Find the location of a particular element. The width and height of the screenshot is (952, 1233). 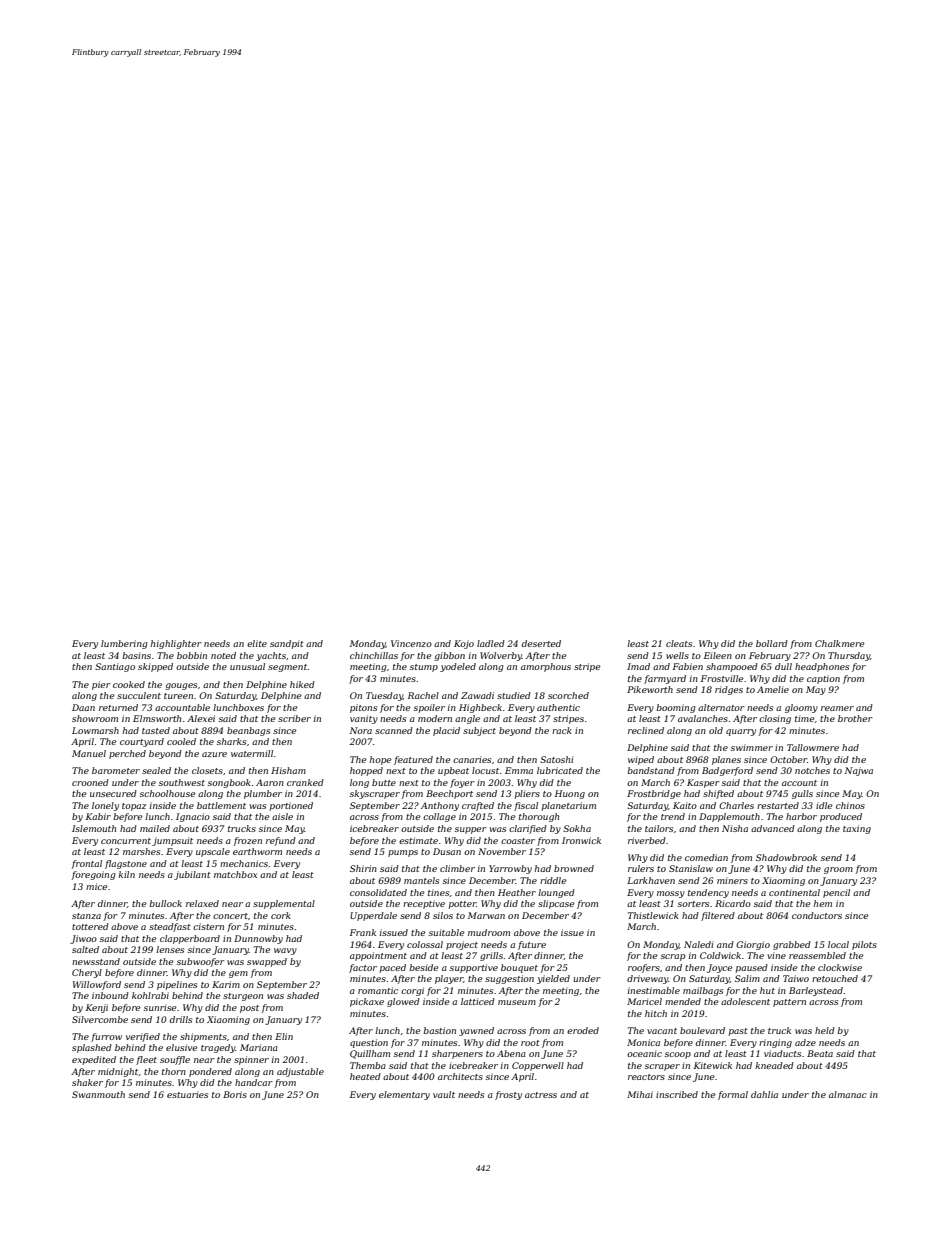

Boris is located at coordinates (235, 1094).
